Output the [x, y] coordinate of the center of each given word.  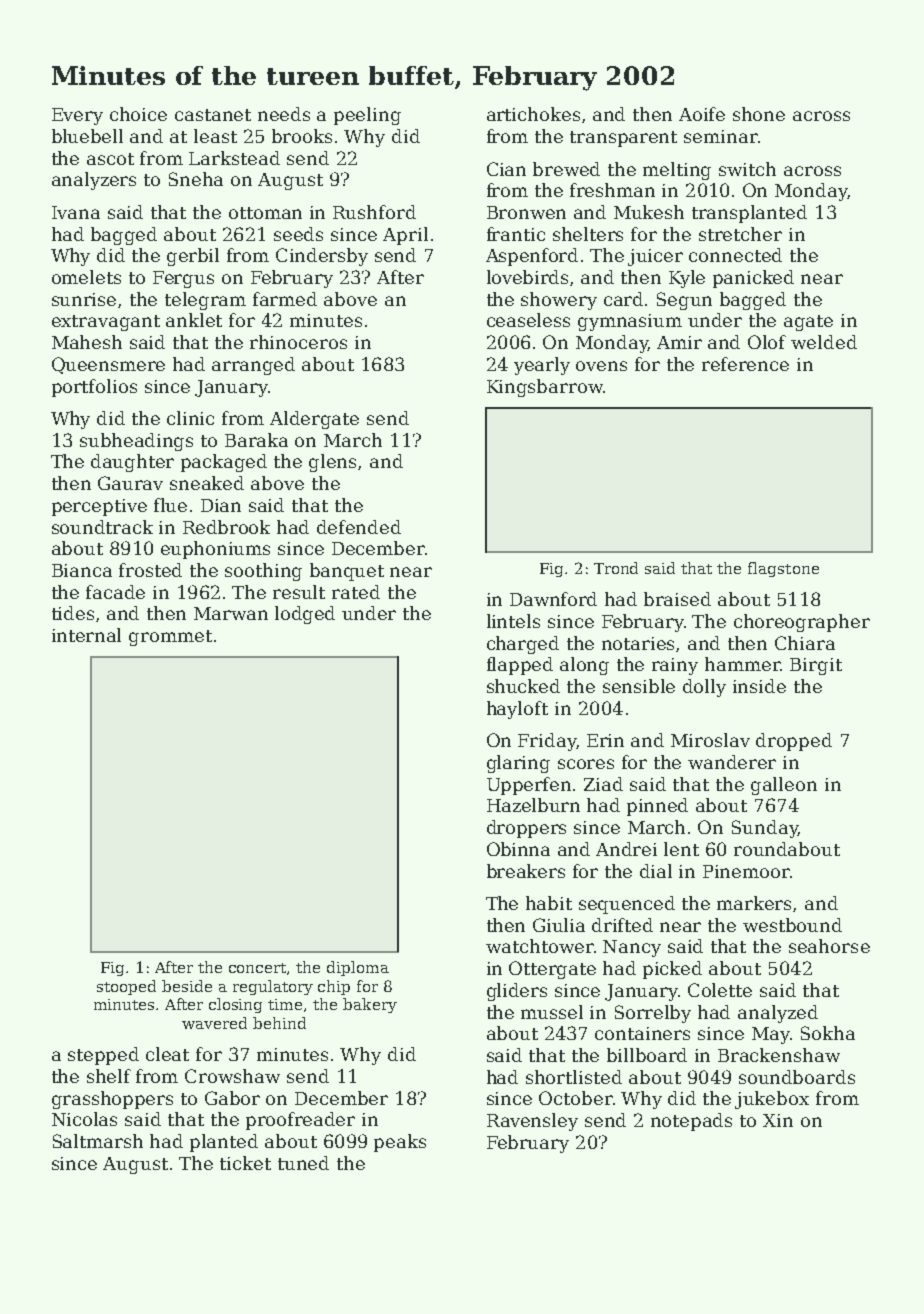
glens [332, 463]
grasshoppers [112, 1100]
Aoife [702, 114]
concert [258, 969]
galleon [784, 786]
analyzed [778, 1014]
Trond [616, 568]
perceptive [99, 507]
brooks [302, 136]
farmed [285, 299]
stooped [126, 987]
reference [745, 364]
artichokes [533, 114]
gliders [517, 992]
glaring [518, 764]
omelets [86, 277]
